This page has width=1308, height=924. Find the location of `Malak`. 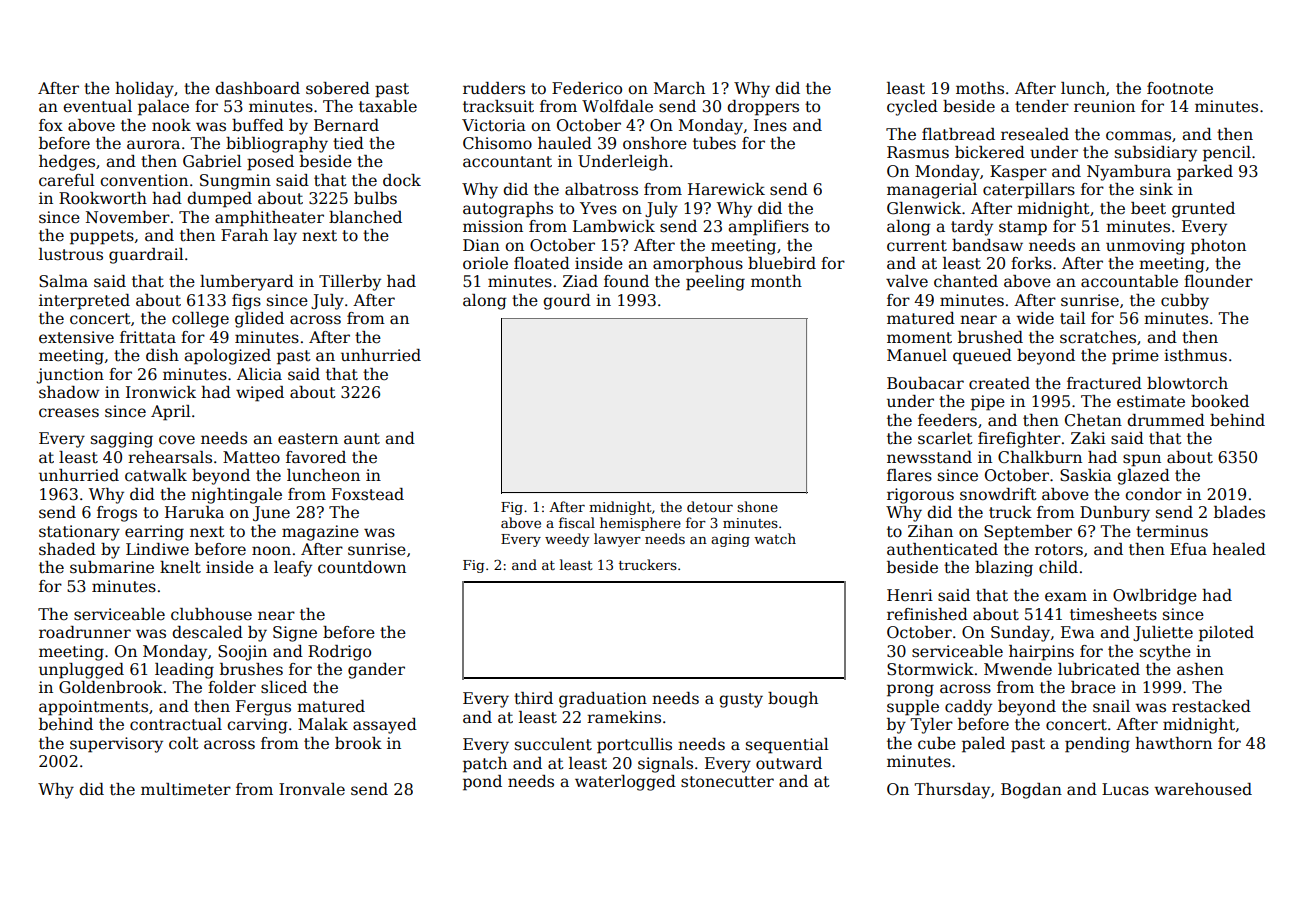

Malak is located at coordinates (323, 724).
